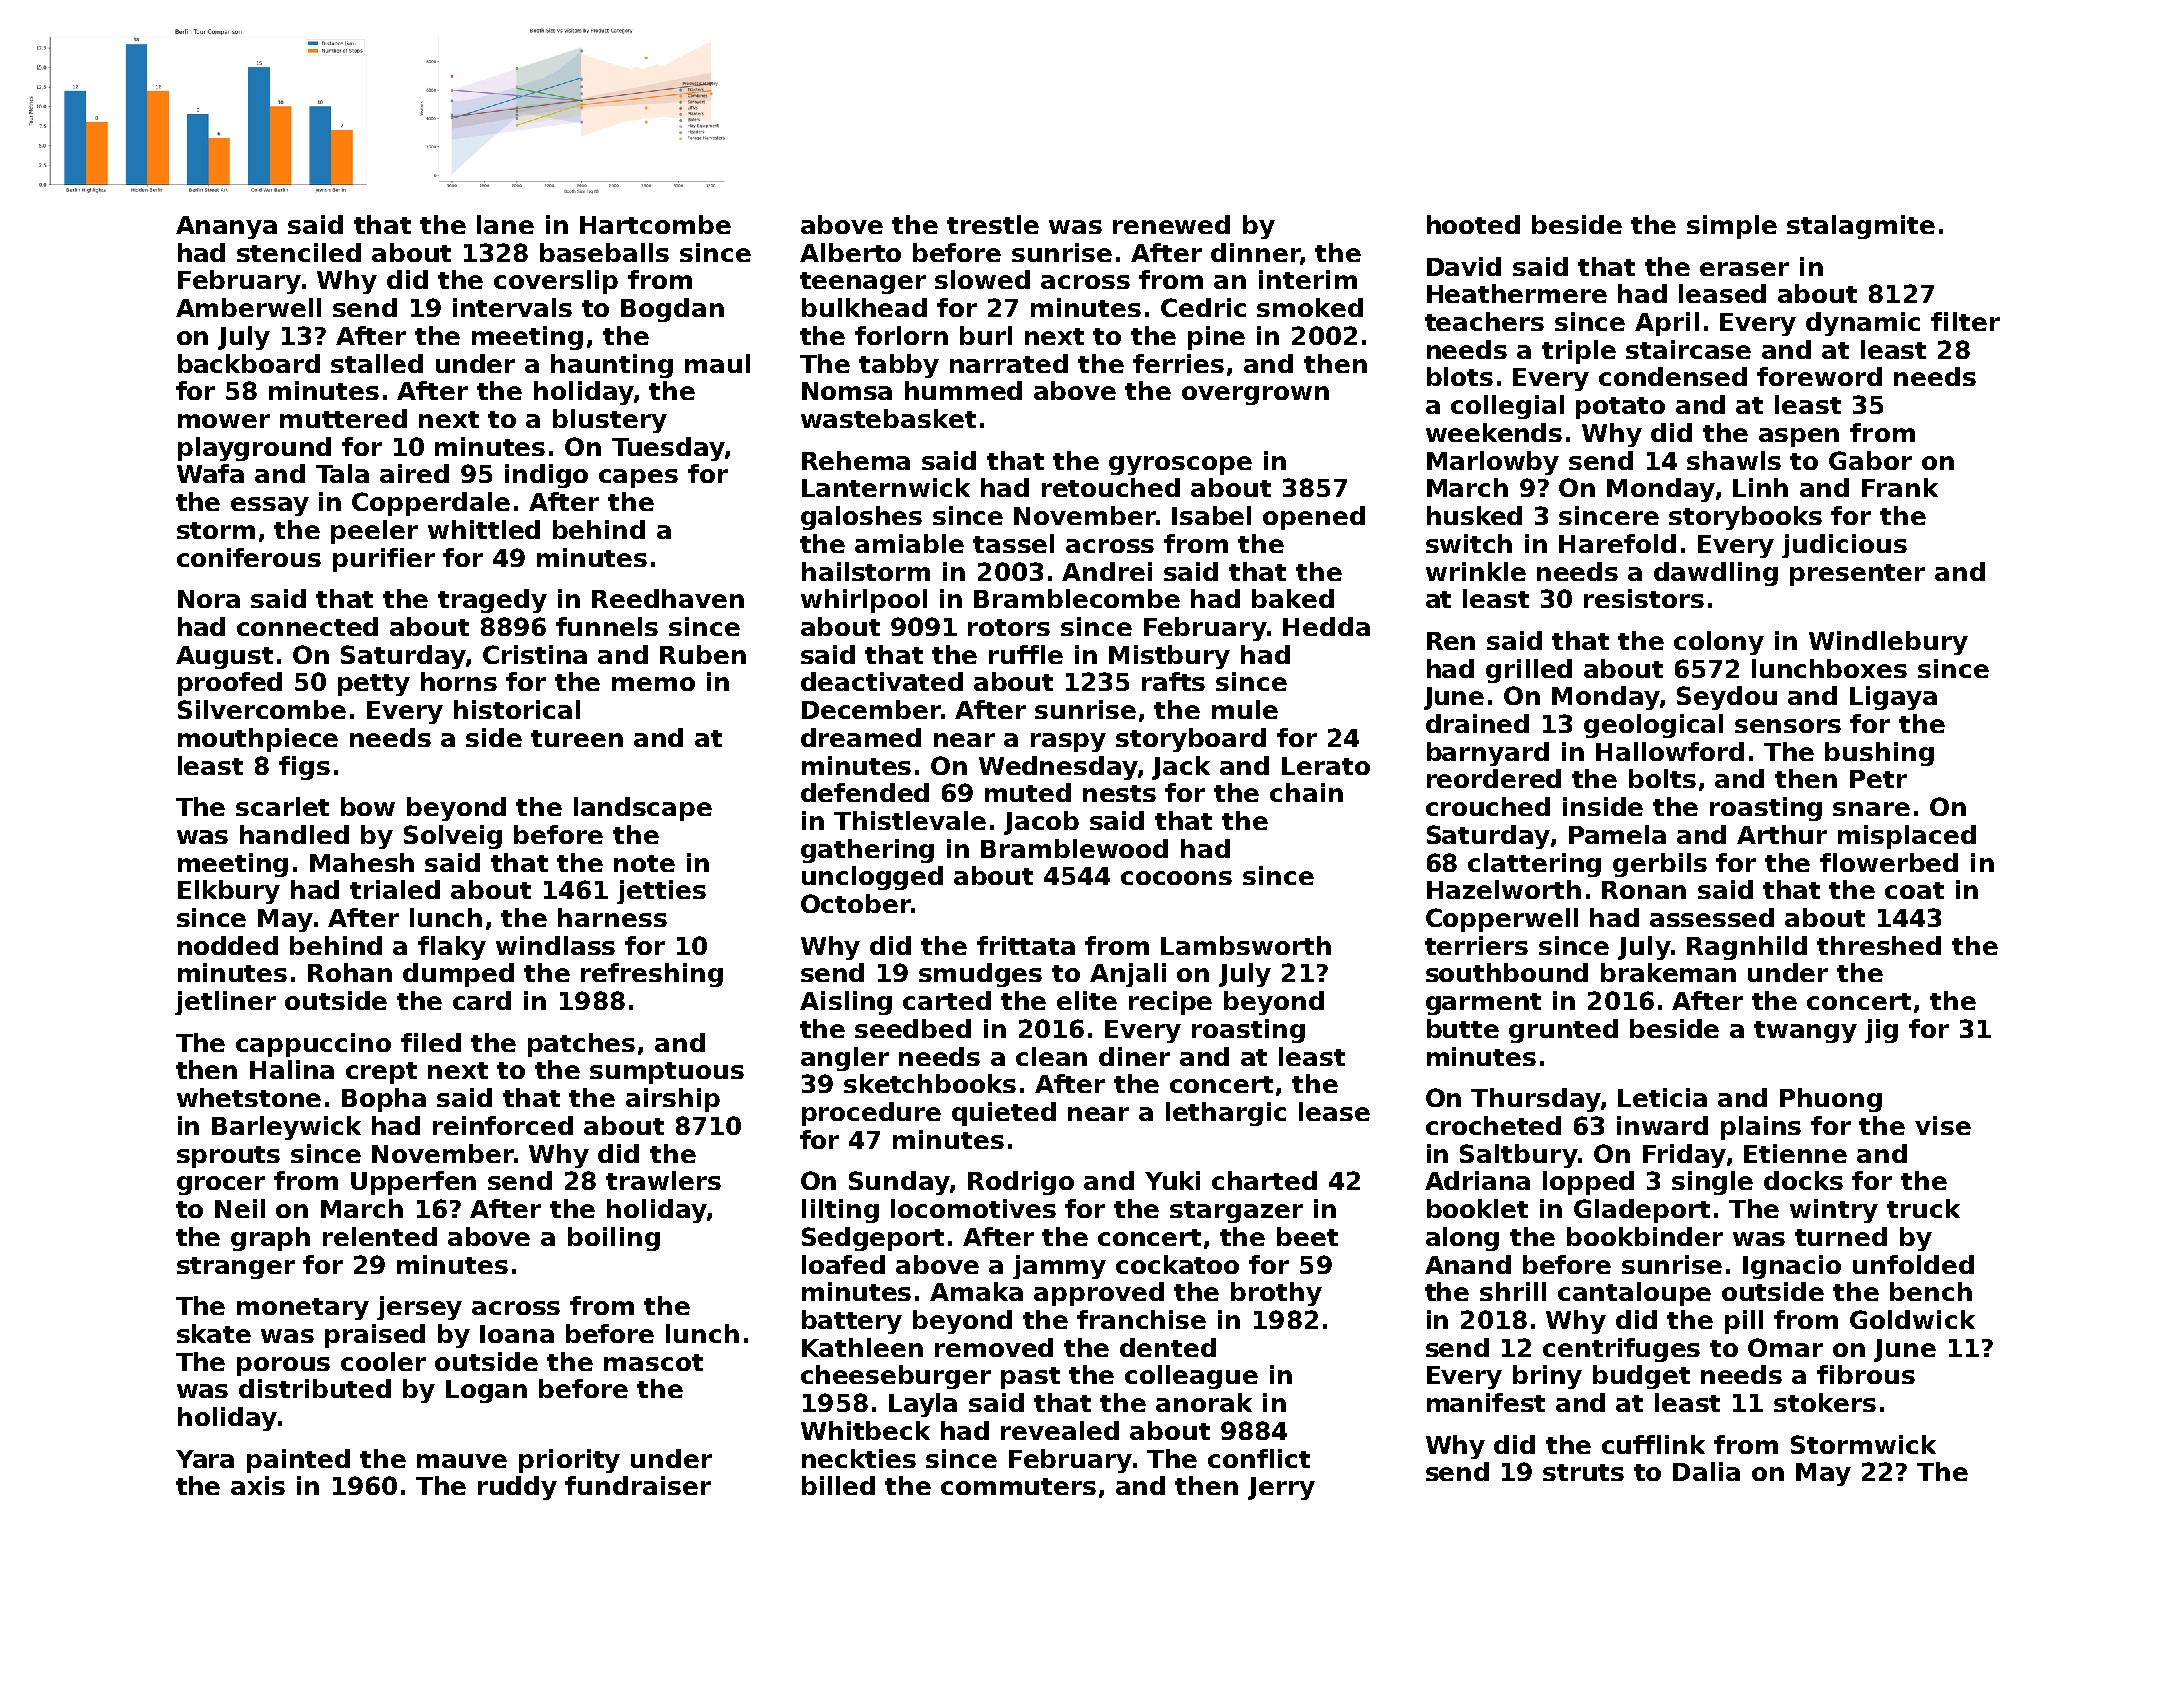 This page has width=2178, height=1683. Describe the element at coordinates (377, 363) in the page. I see `stalled` at that location.
